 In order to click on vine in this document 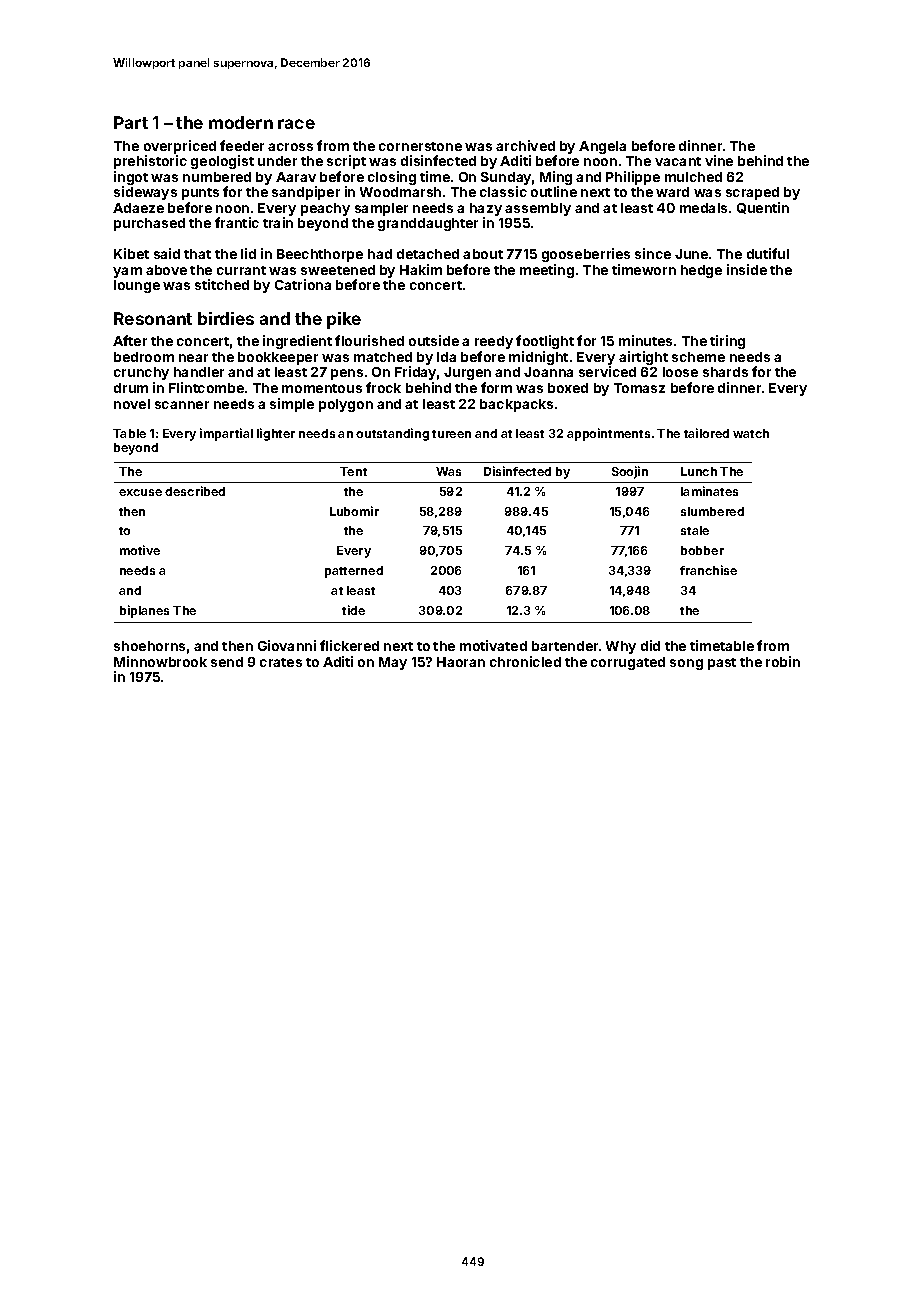, I will do `click(719, 160)`.
